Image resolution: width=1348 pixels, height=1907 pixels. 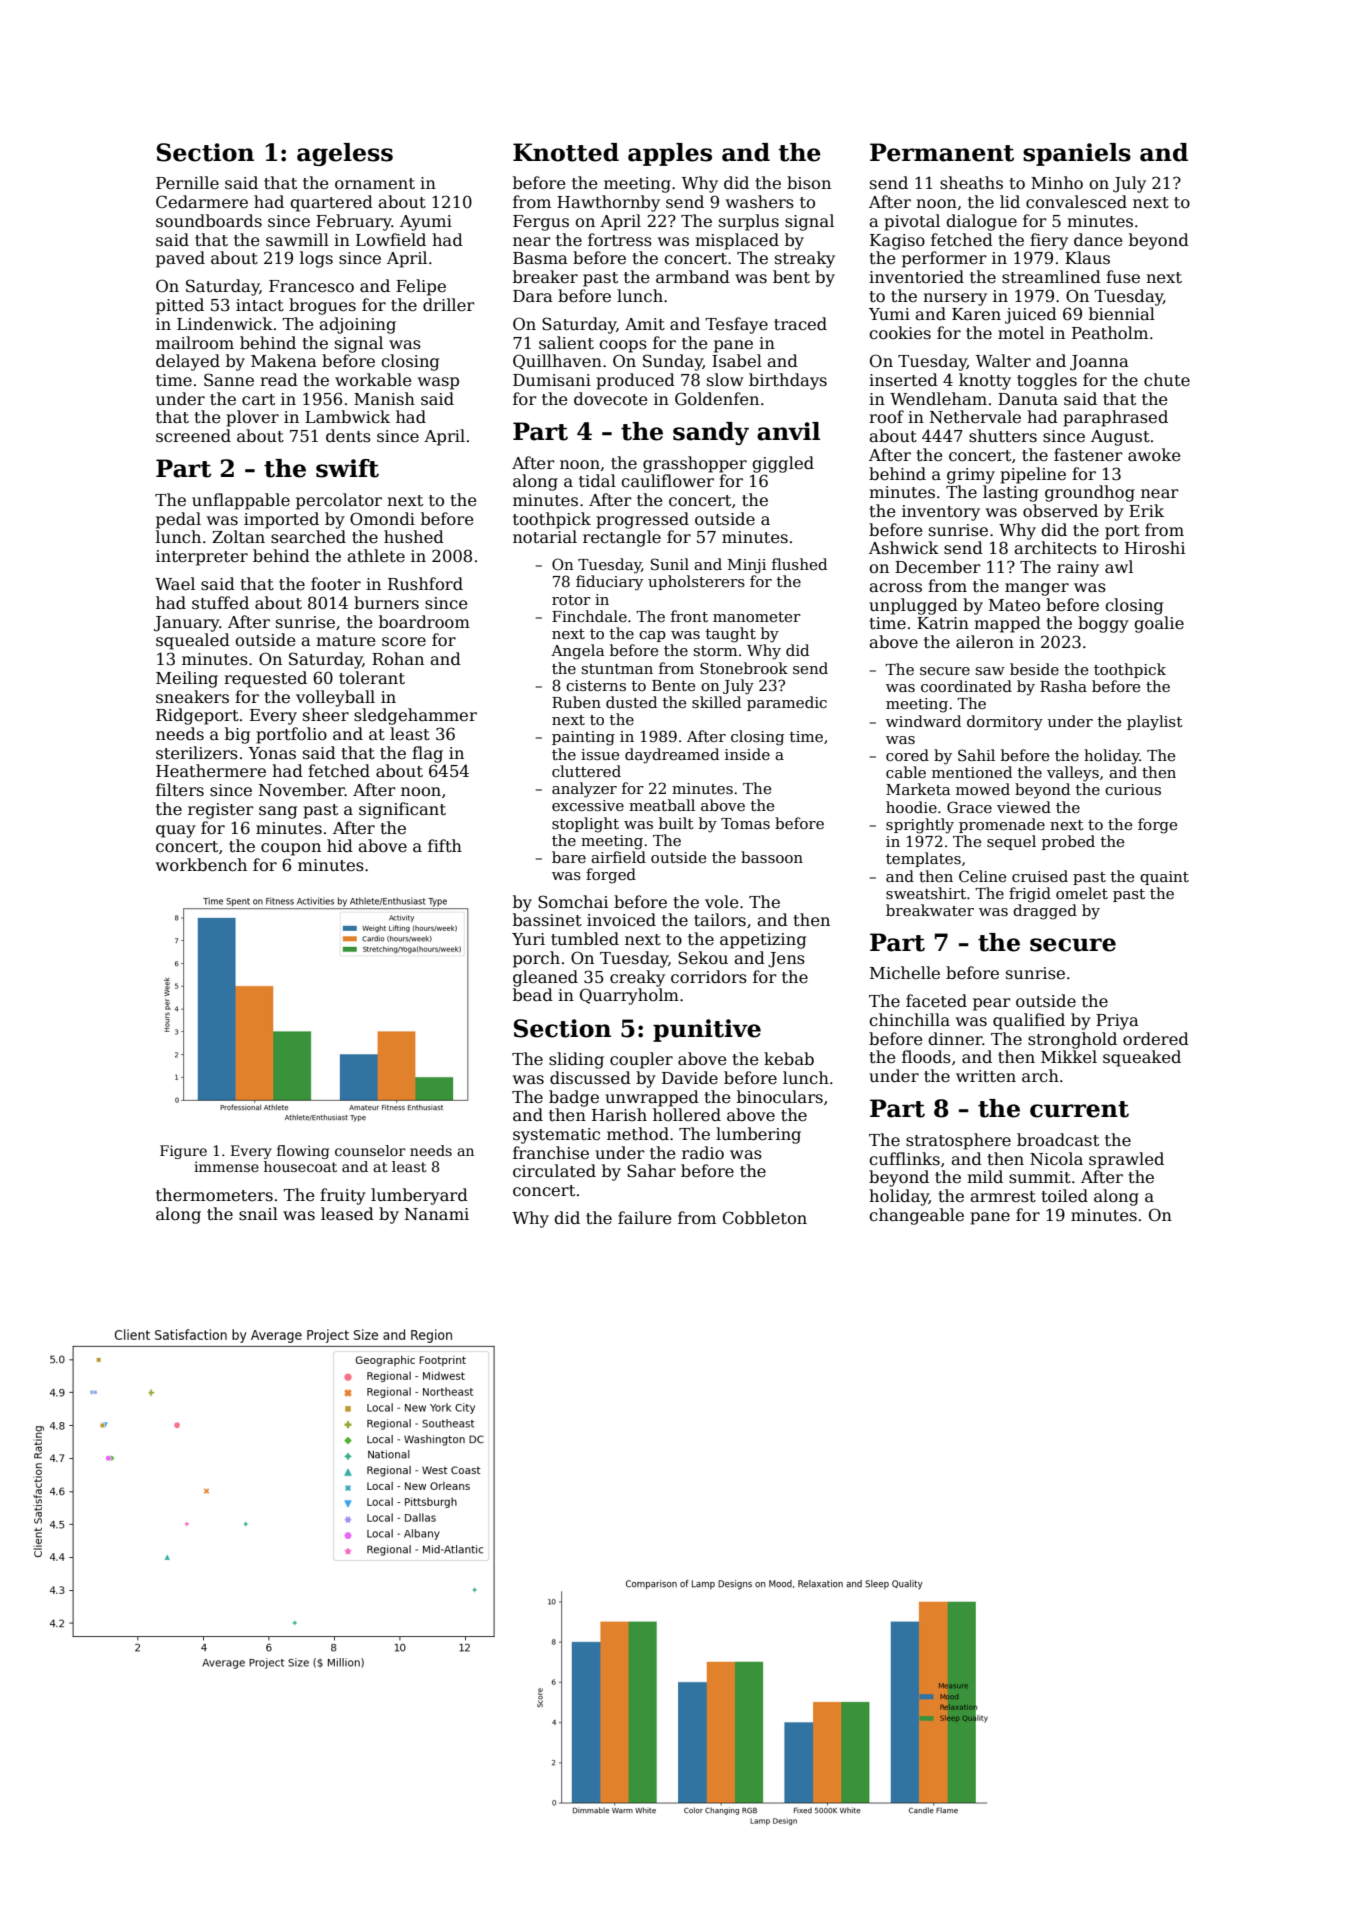 What do you see at coordinates (645, 1218) in the page?
I see `failure` at bounding box center [645, 1218].
